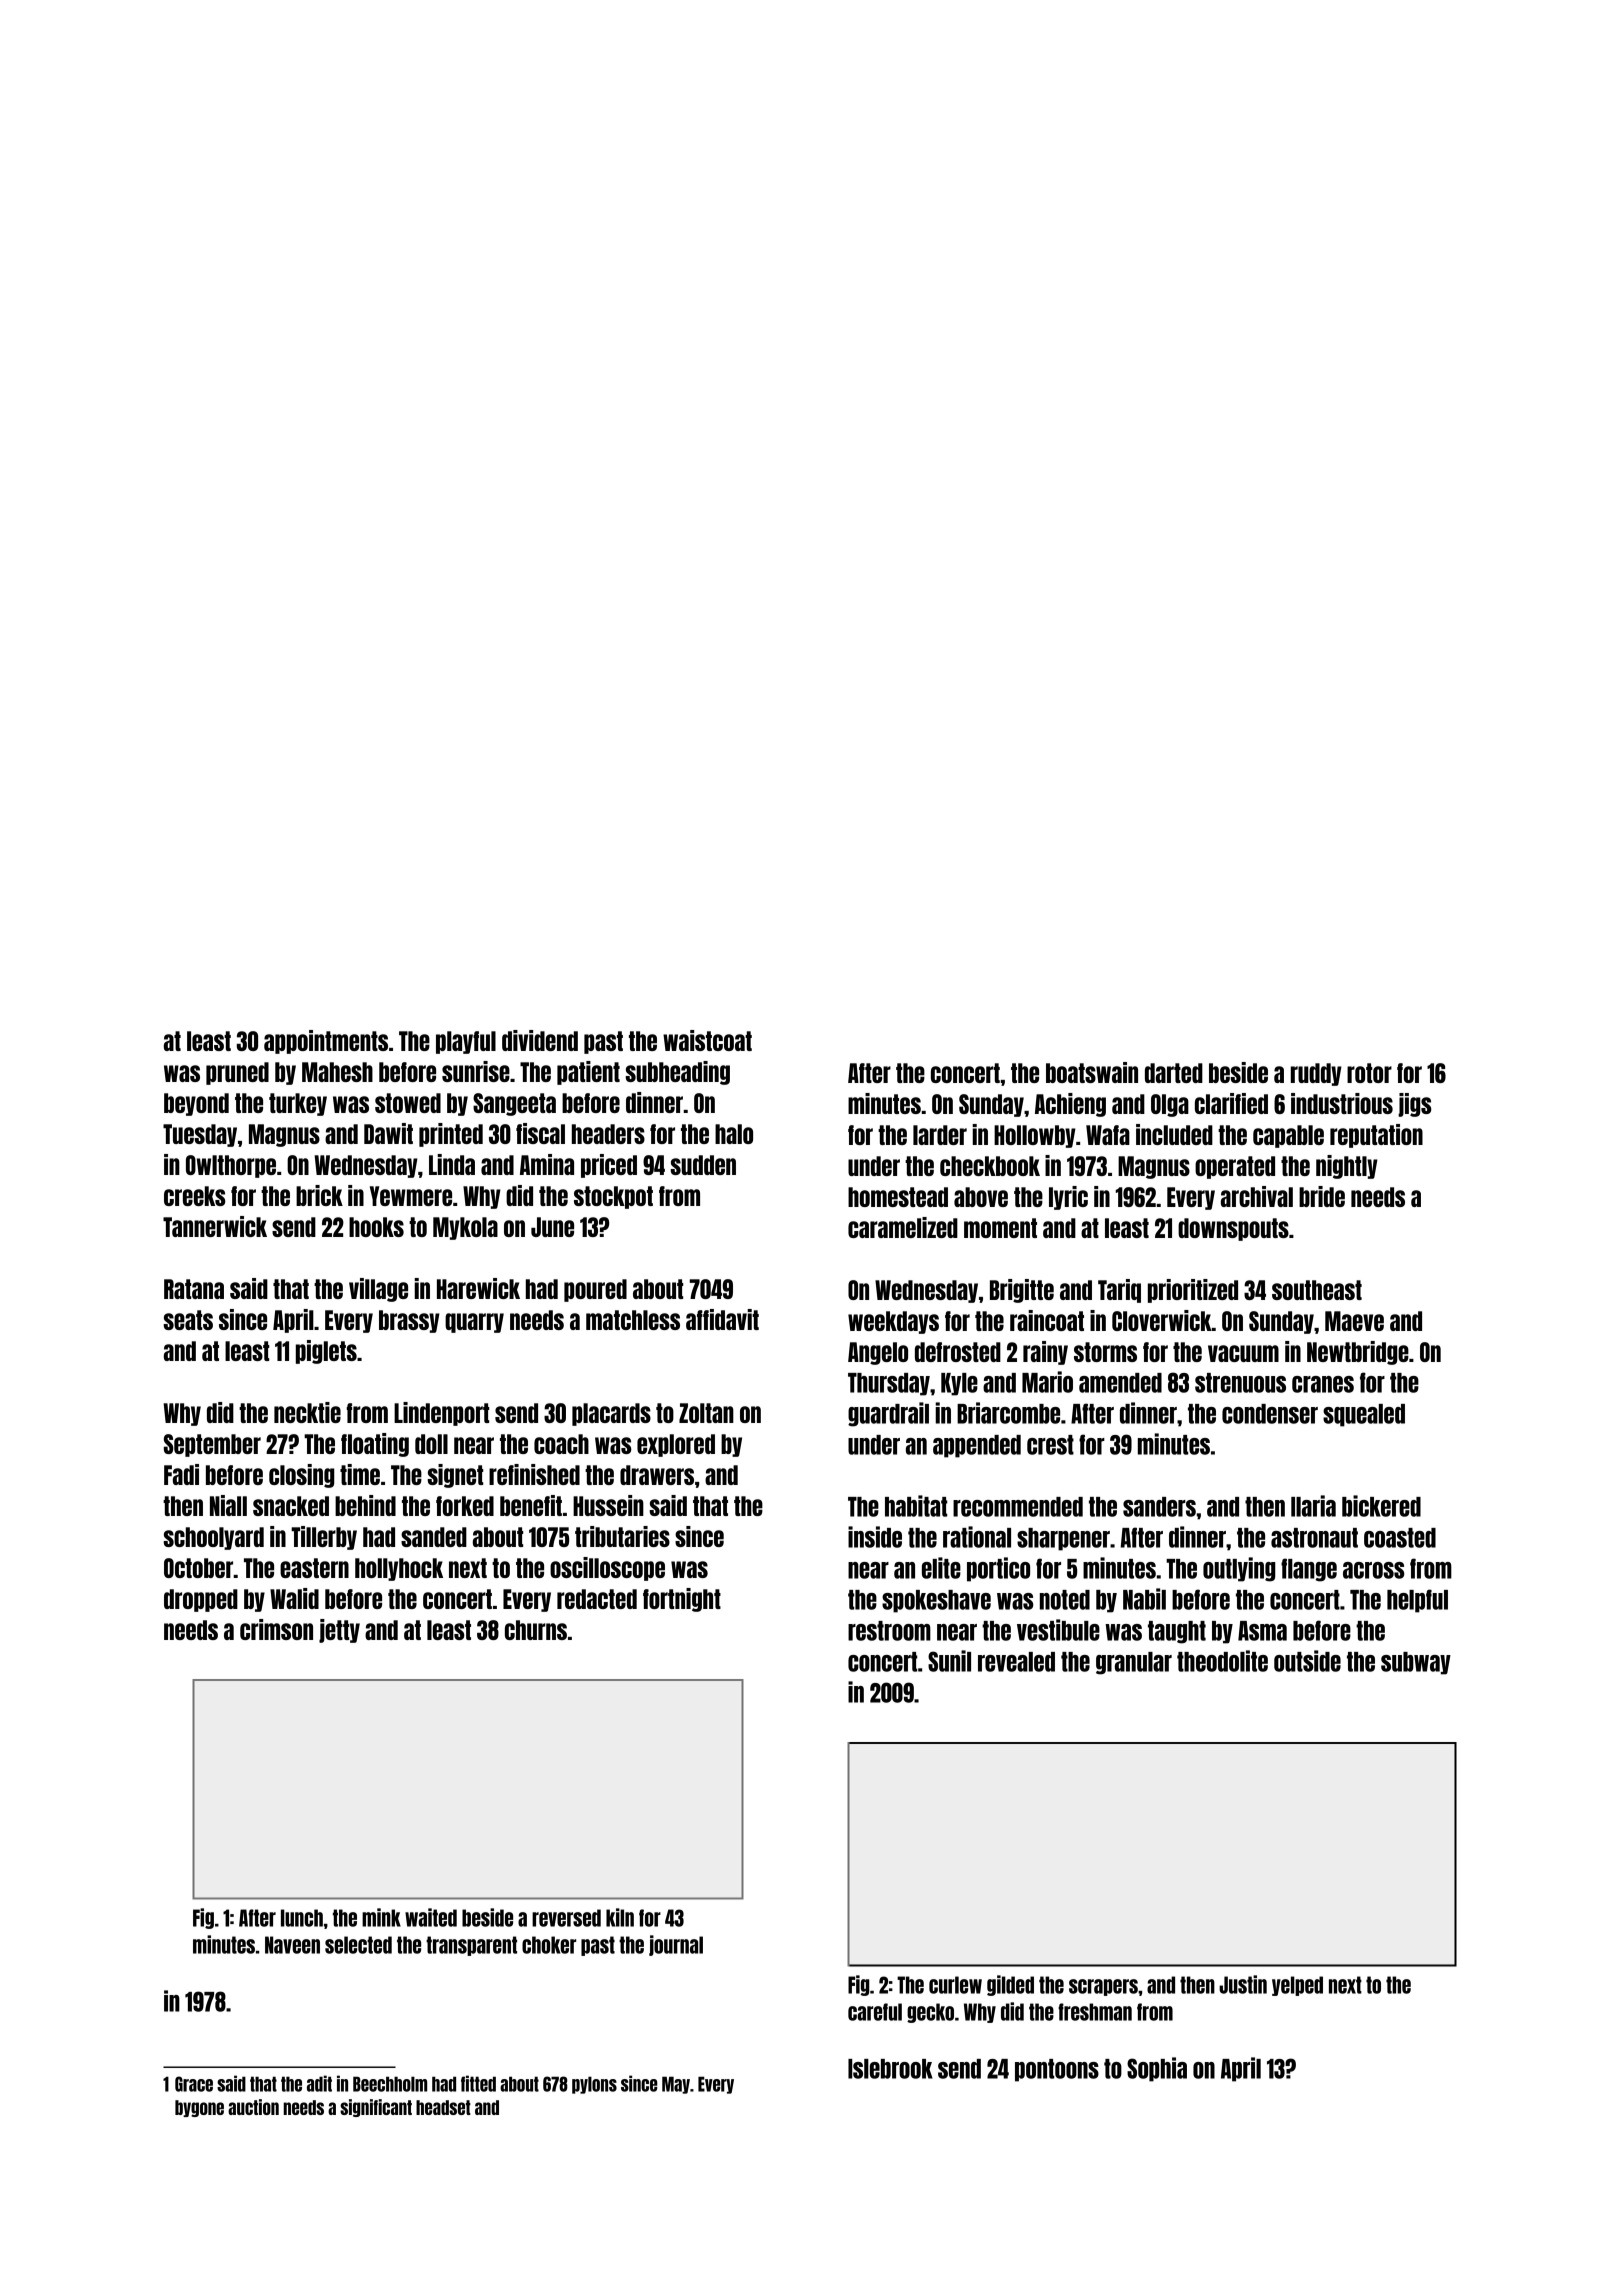  Describe the element at coordinates (237, 1073) in the screenshot. I see `pruned` at that location.
